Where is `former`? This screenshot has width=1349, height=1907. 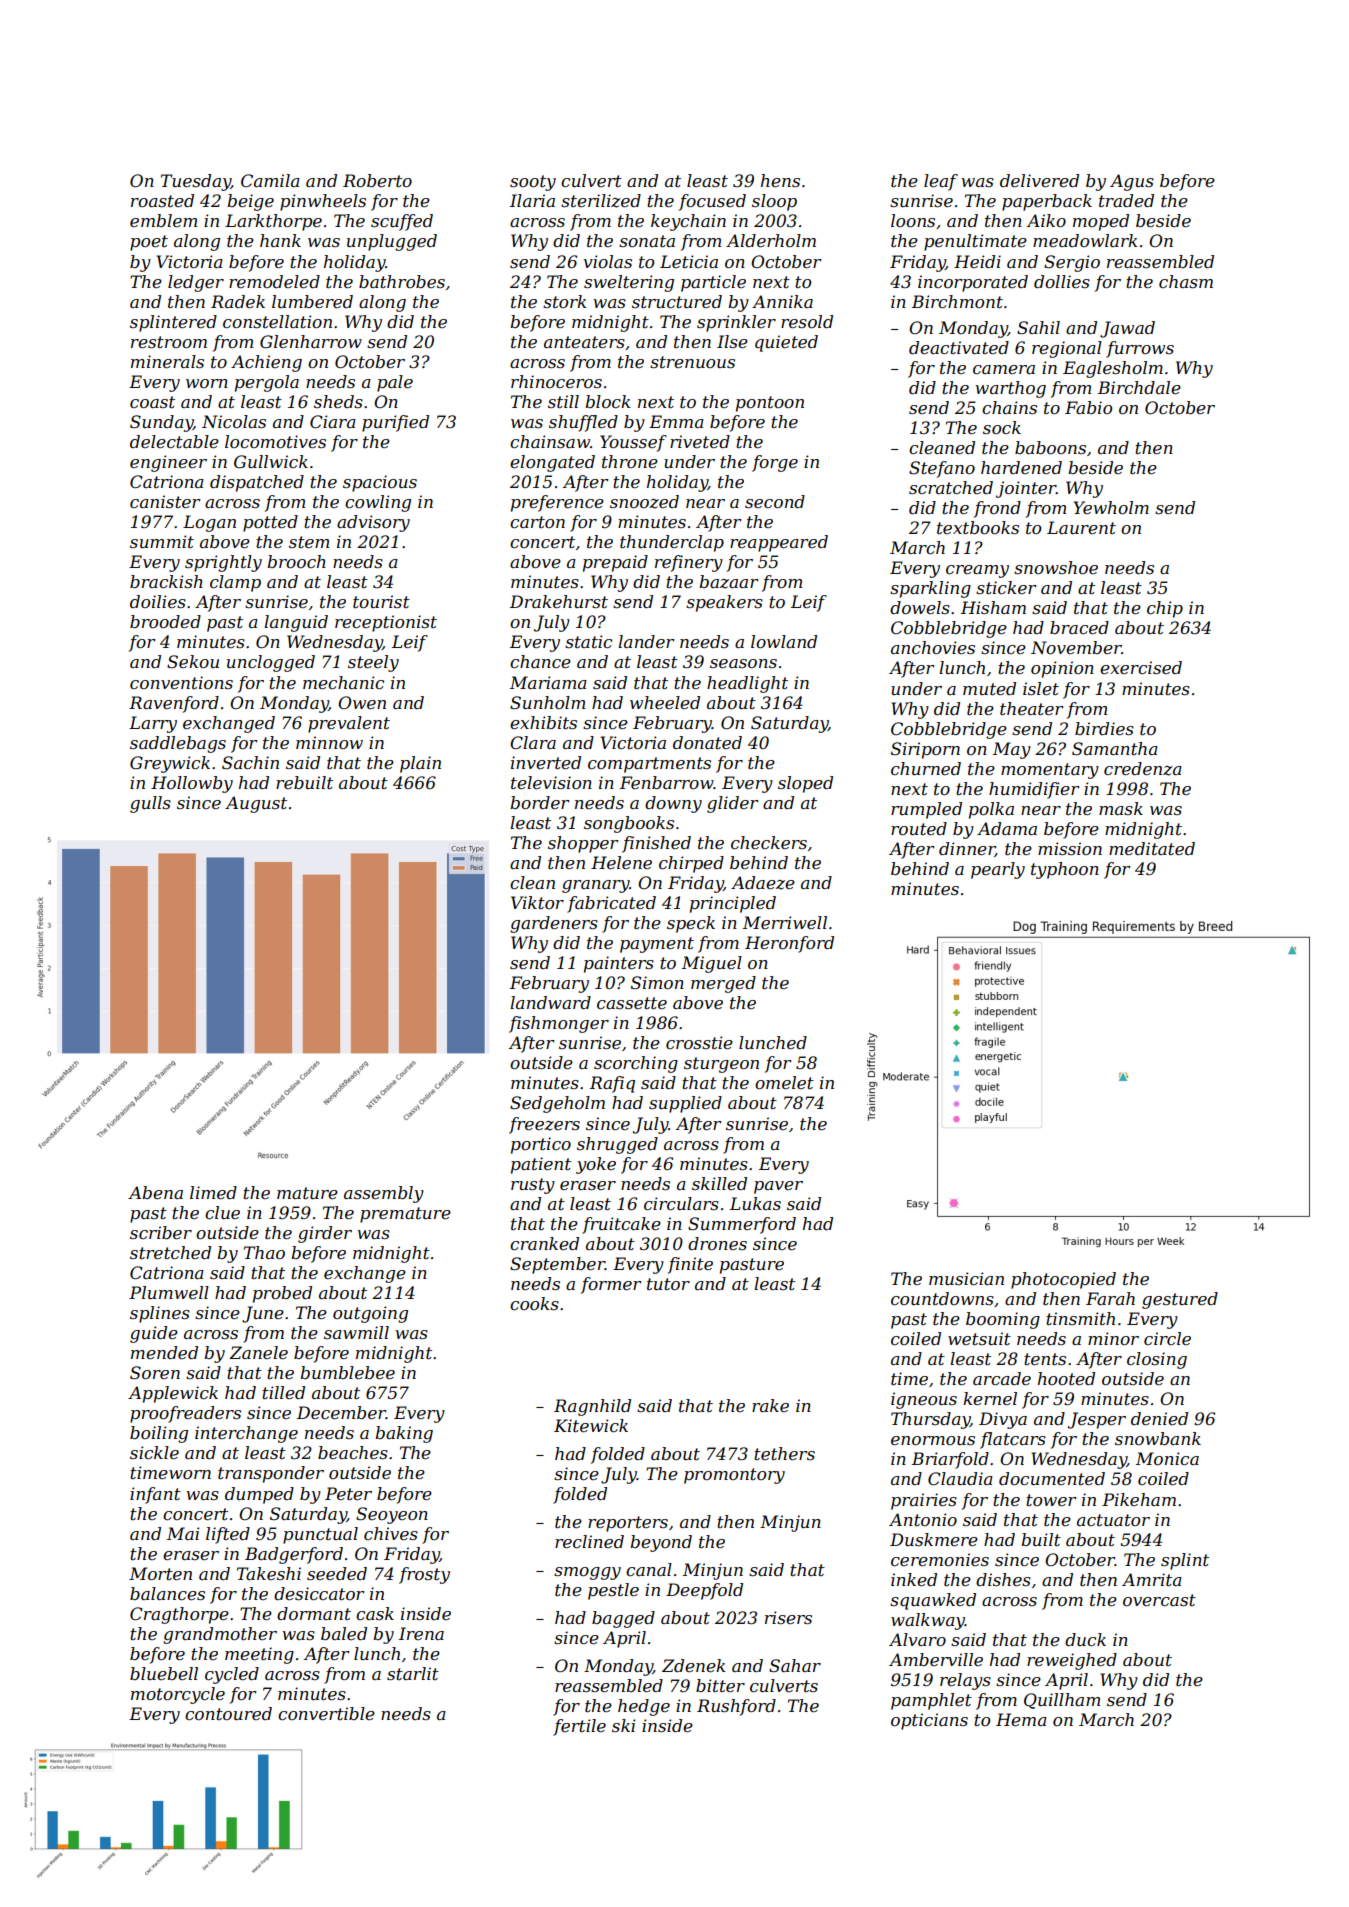 former is located at coordinates (611, 1285).
